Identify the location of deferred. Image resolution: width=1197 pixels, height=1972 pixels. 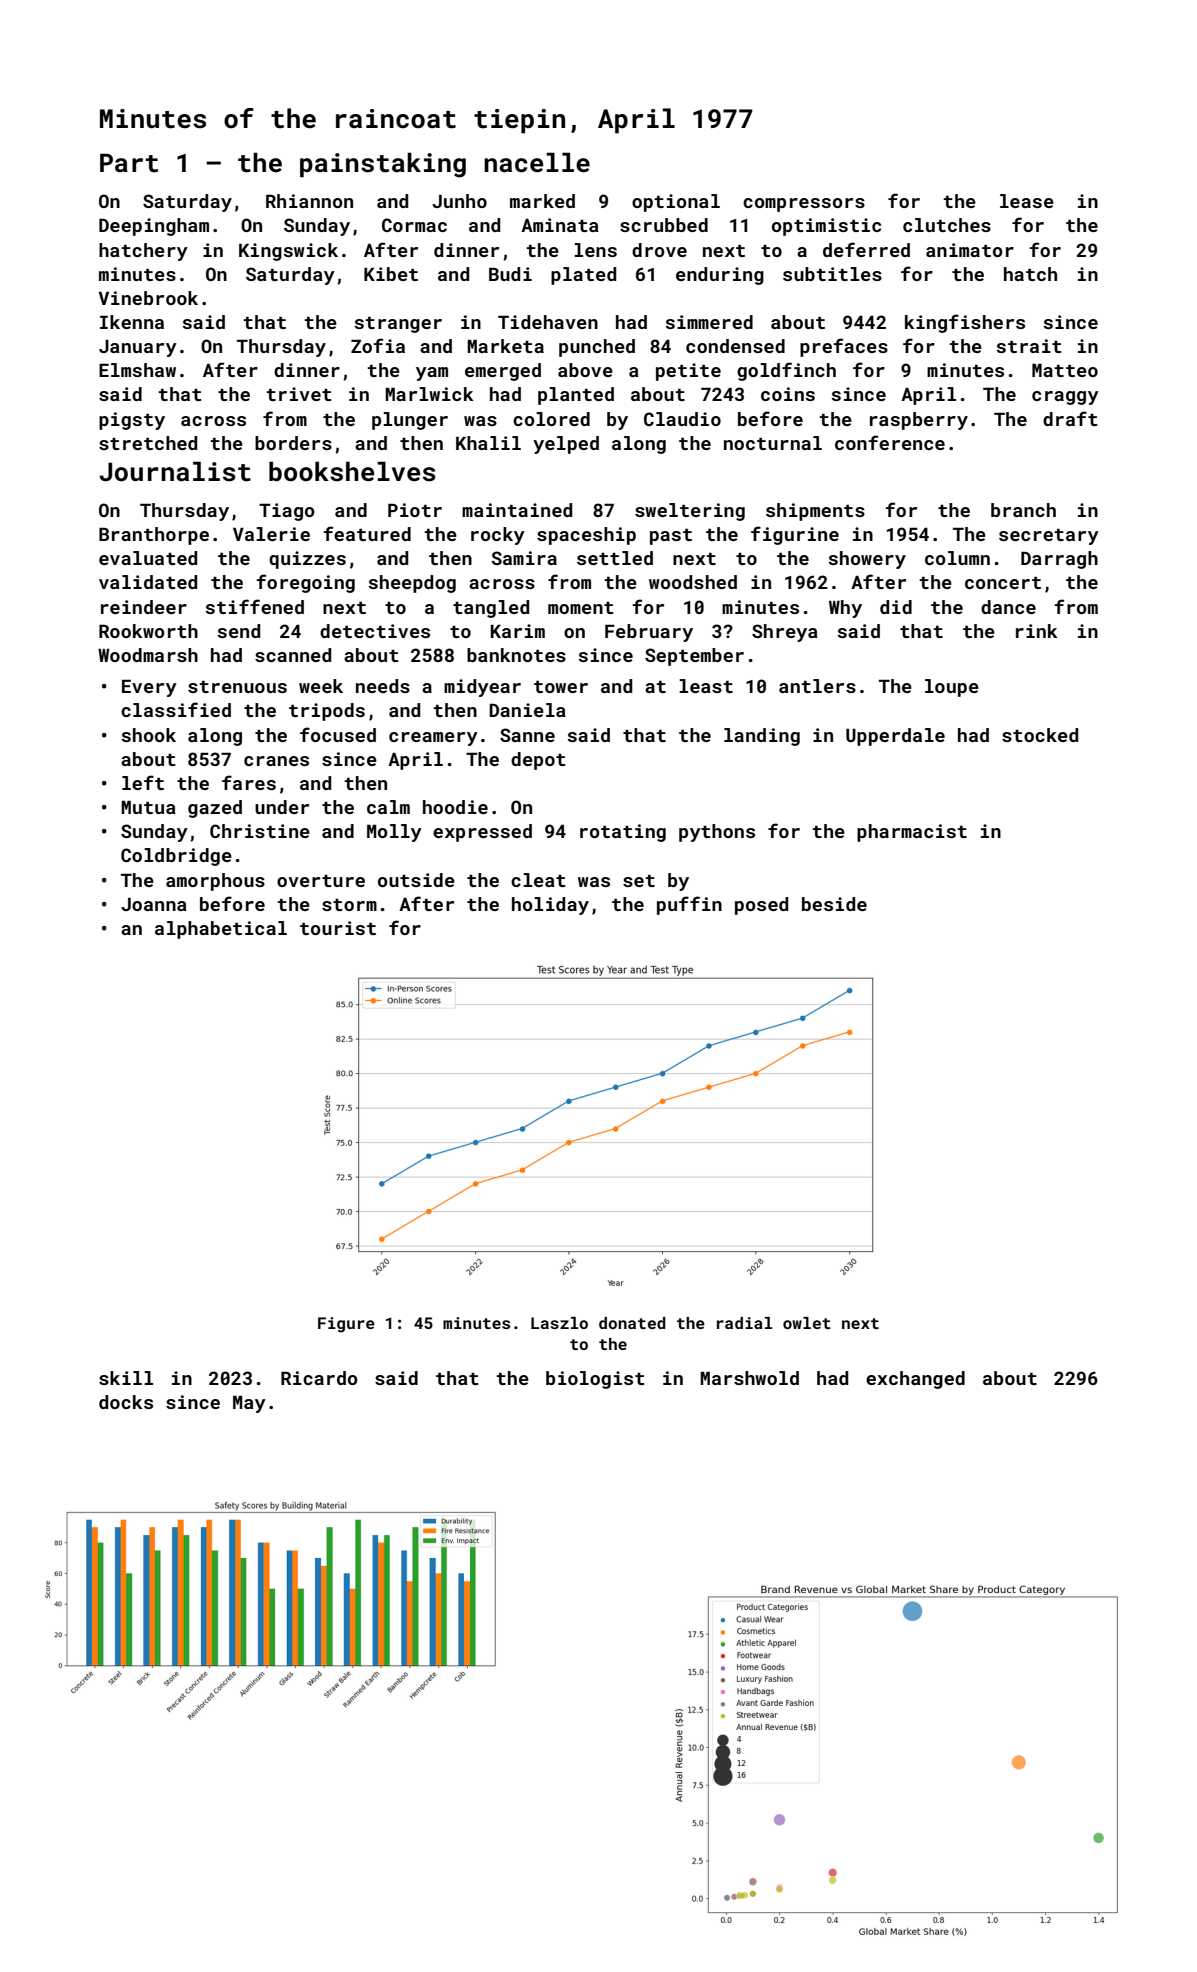
(866, 249).
